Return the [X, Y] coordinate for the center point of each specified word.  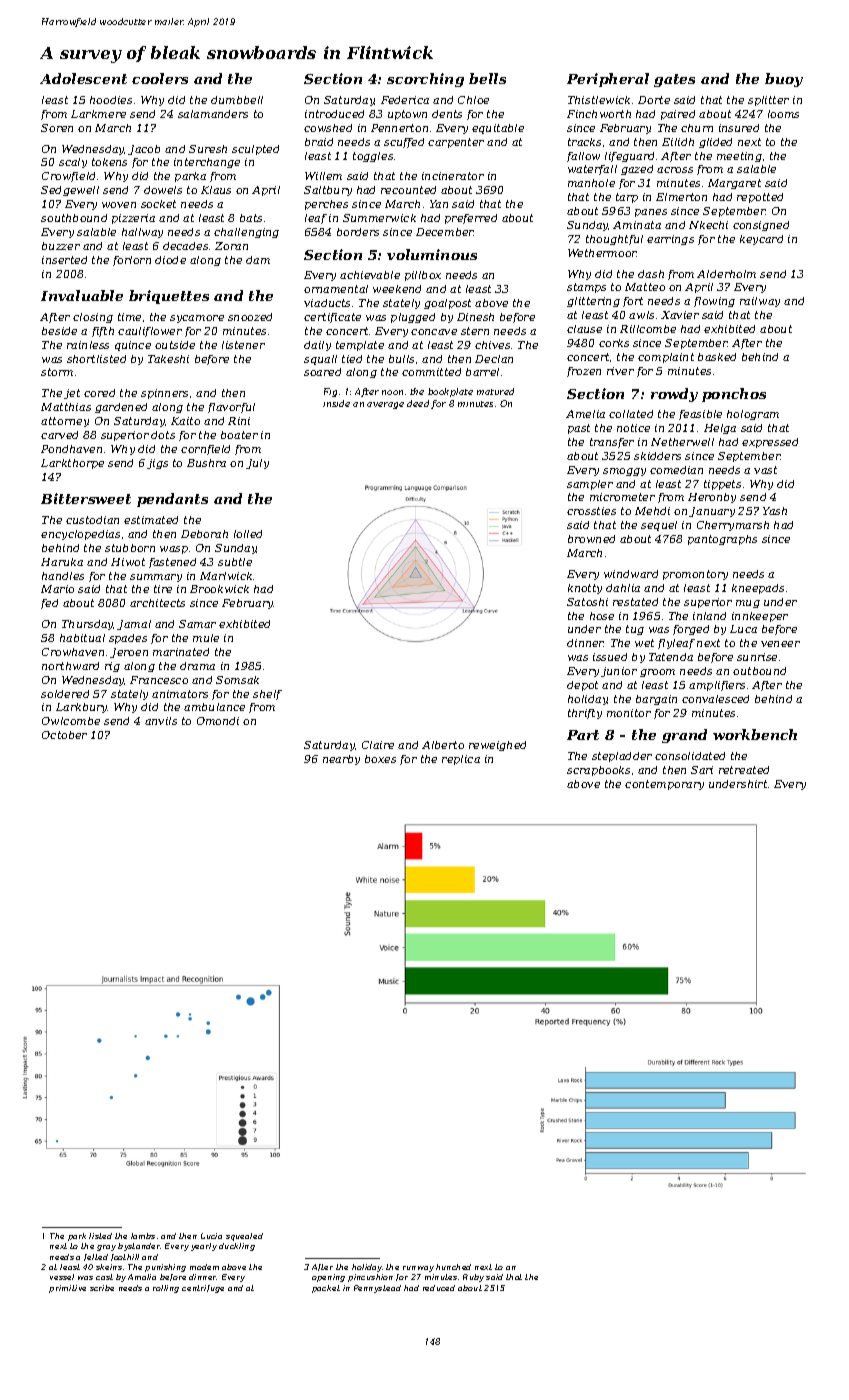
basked [717, 357]
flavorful [231, 408]
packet [326, 1289]
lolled [248, 534]
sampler [590, 485]
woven [119, 205]
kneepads [758, 589]
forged [691, 630]
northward [70, 666]
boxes [380, 759]
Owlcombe [71, 721]
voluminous [432, 254]
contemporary [664, 785]
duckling [237, 1247]
